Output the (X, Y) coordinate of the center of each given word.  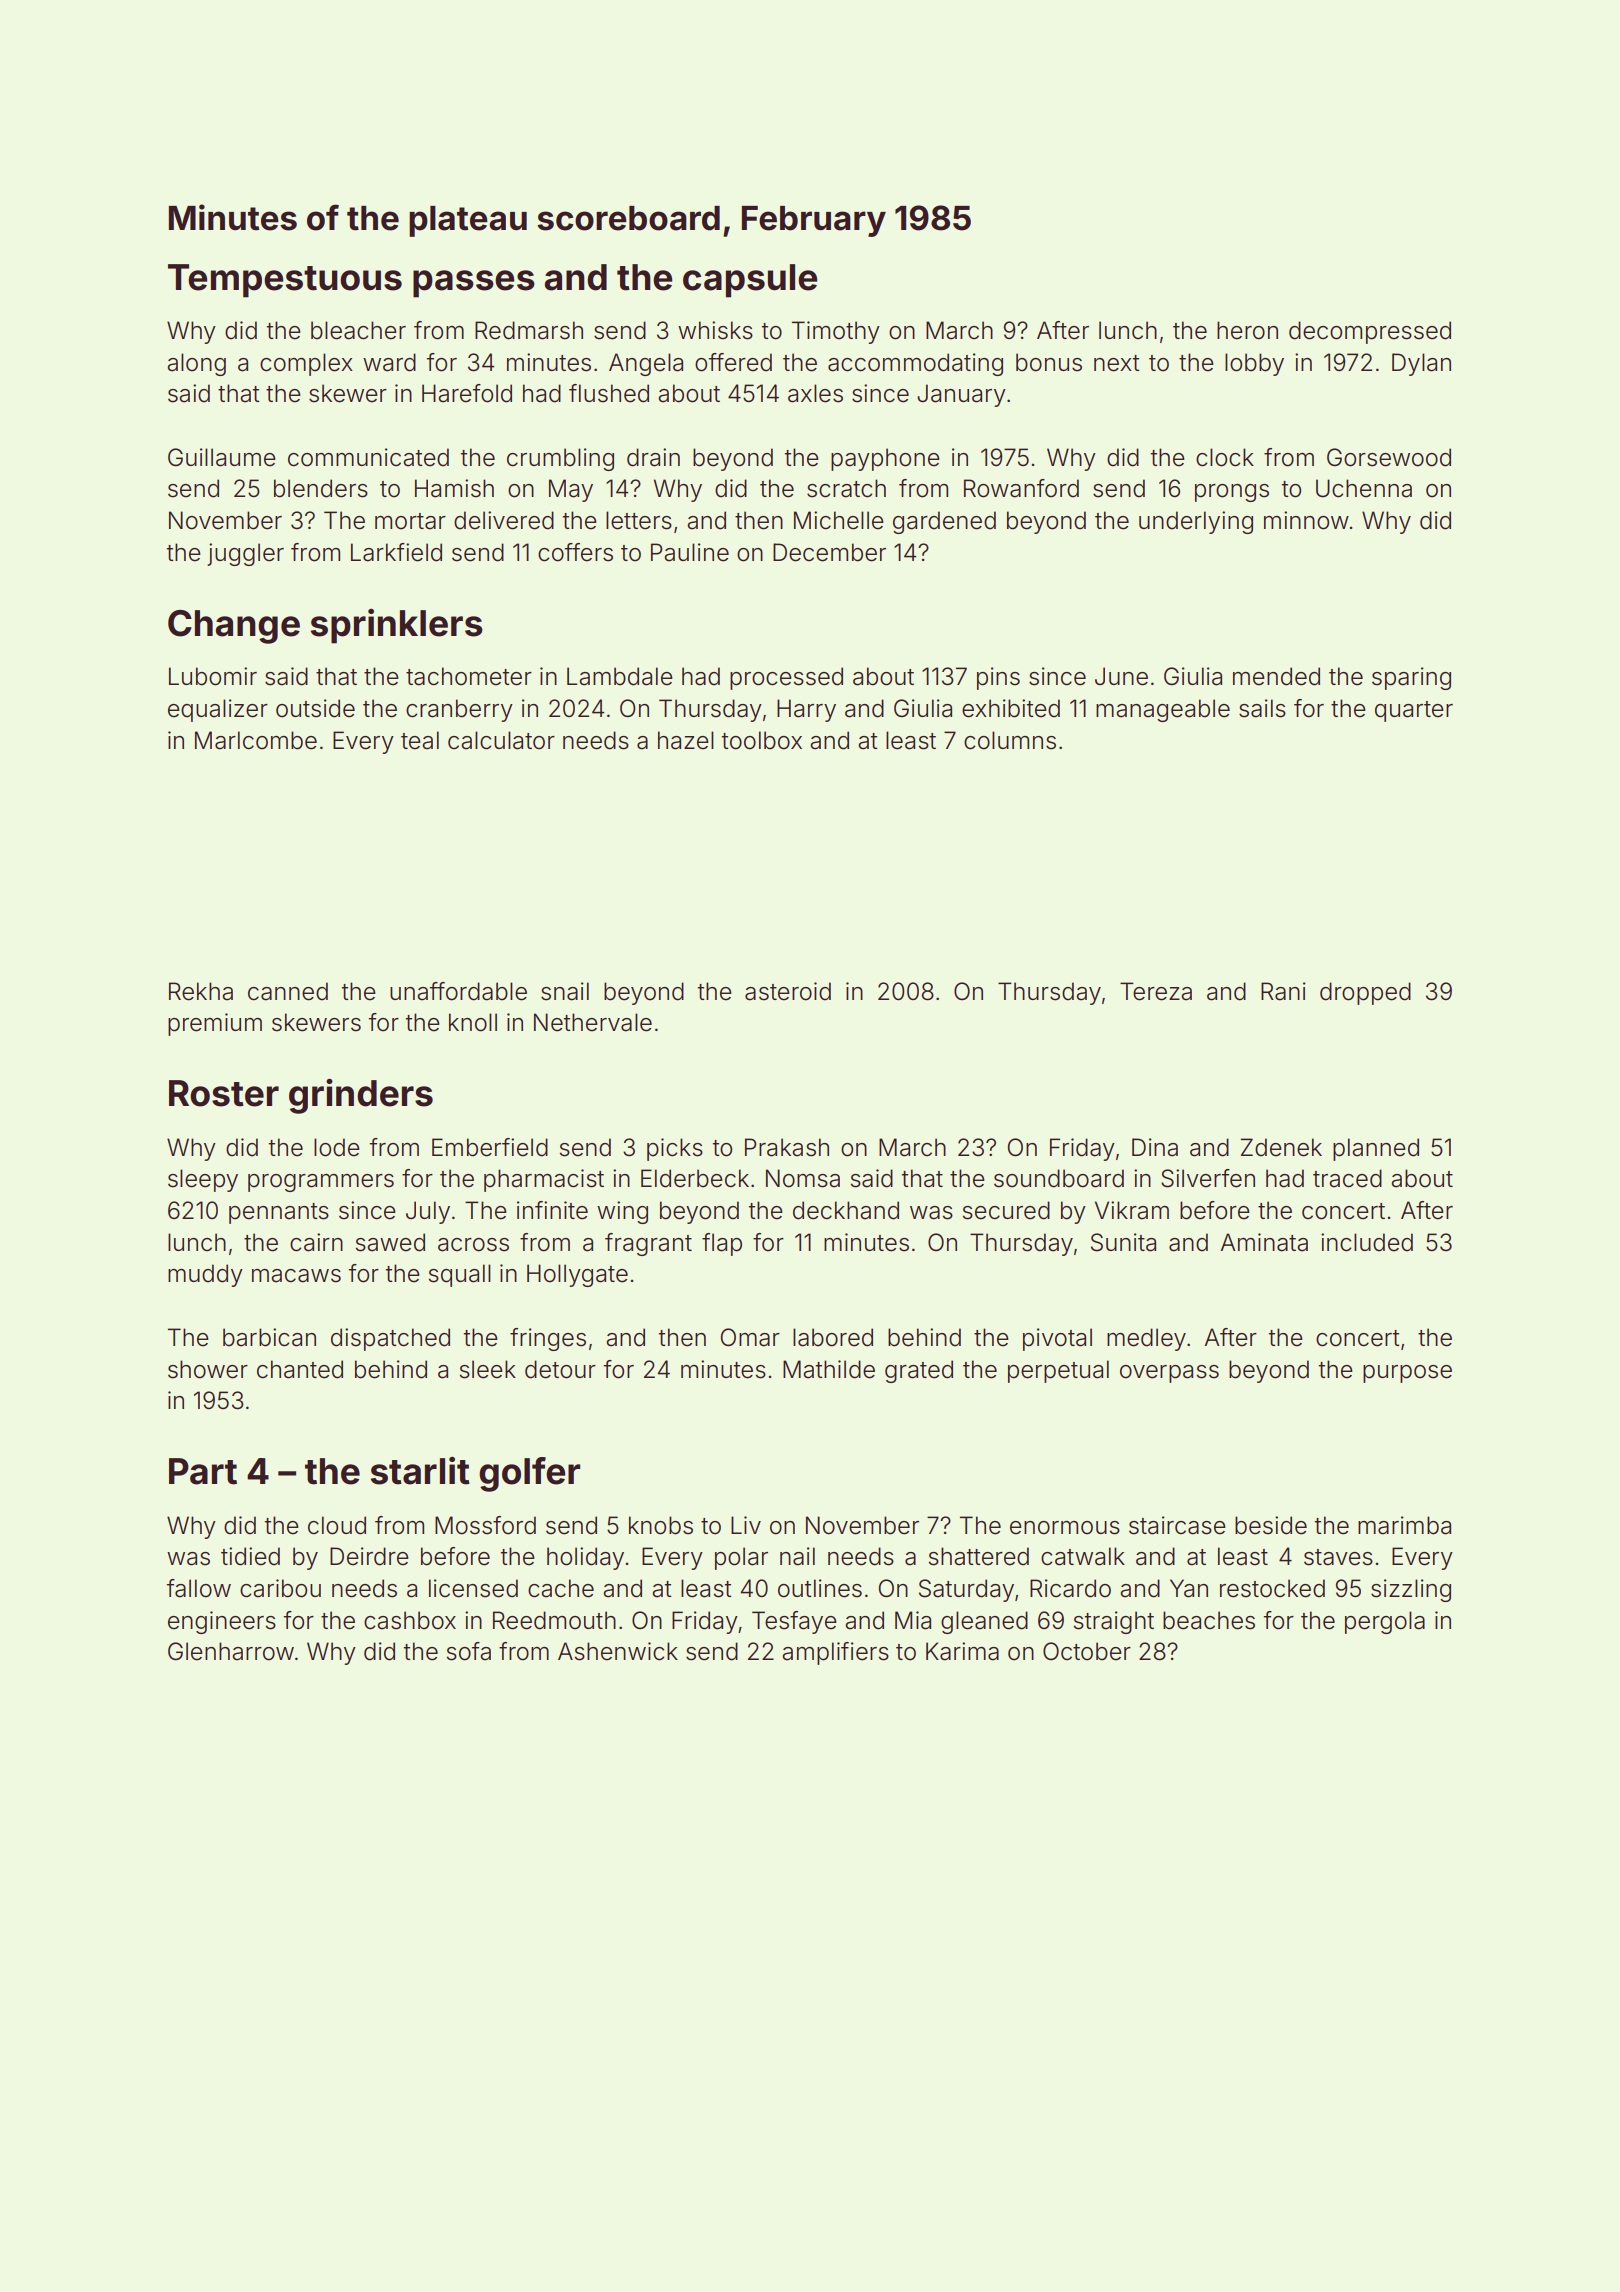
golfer (529, 1474)
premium (215, 1024)
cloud (337, 1525)
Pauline (690, 552)
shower (208, 1369)
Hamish (454, 488)
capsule (750, 281)
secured (1006, 1210)
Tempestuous (285, 281)
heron (1247, 330)
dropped (1365, 993)
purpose (1407, 1374)
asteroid (788, 991)
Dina (1155, 1147)
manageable (1163, 710)
